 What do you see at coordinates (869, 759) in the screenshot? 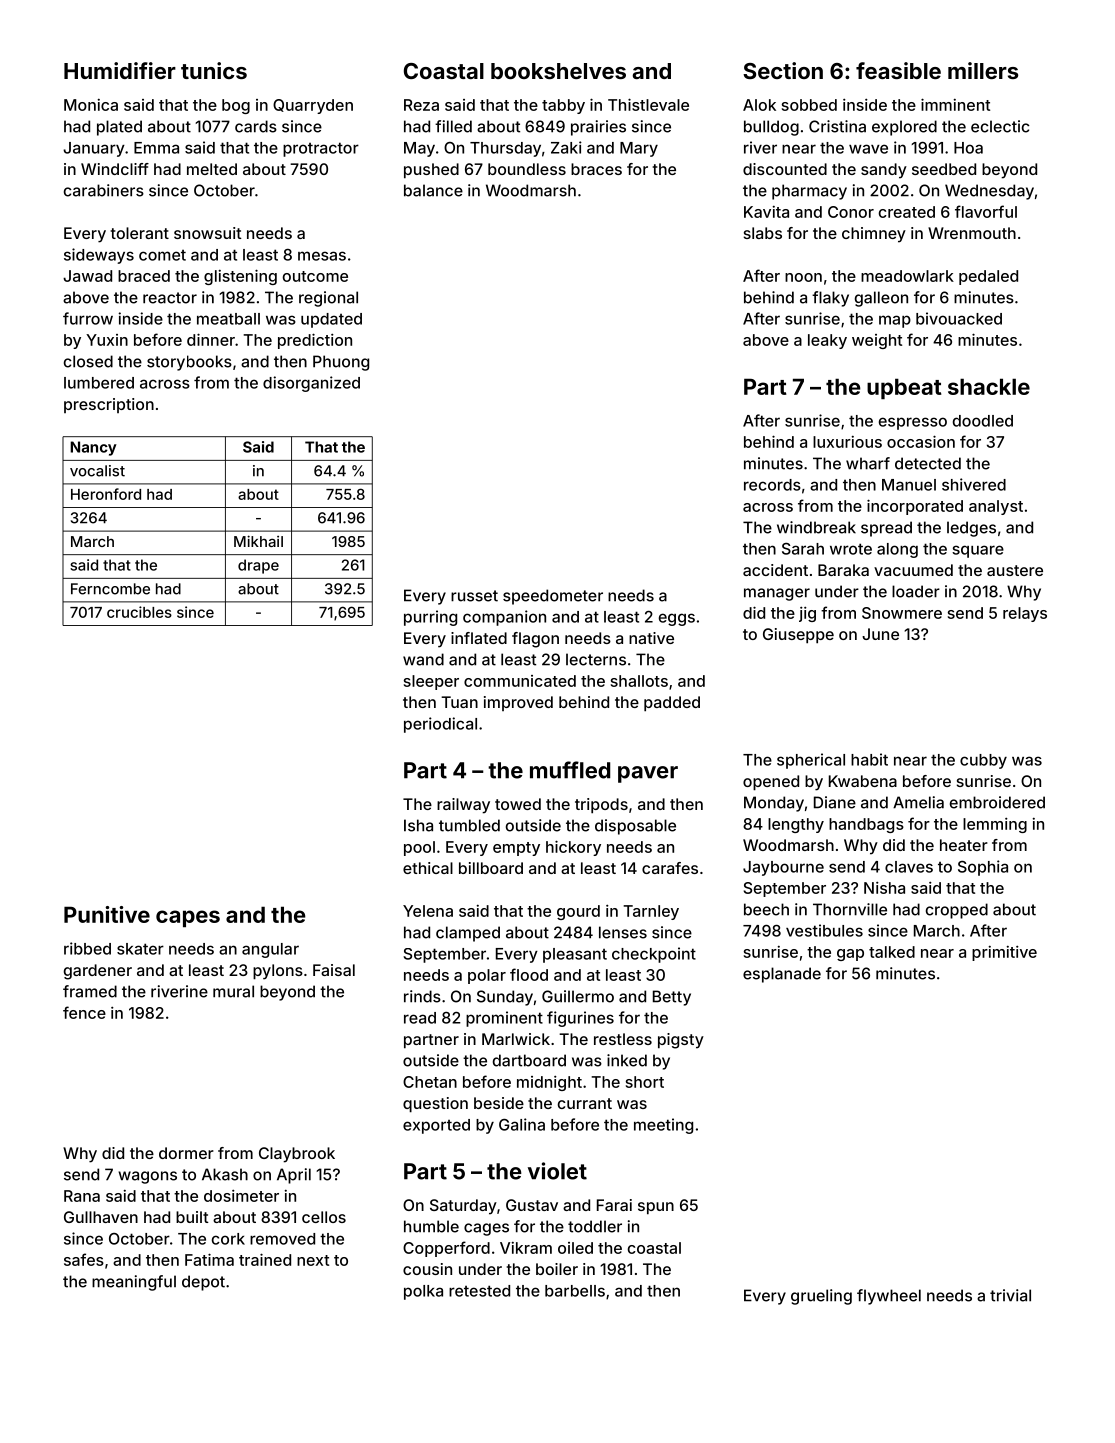
I see `habit` at bounding box center [869, 759].
